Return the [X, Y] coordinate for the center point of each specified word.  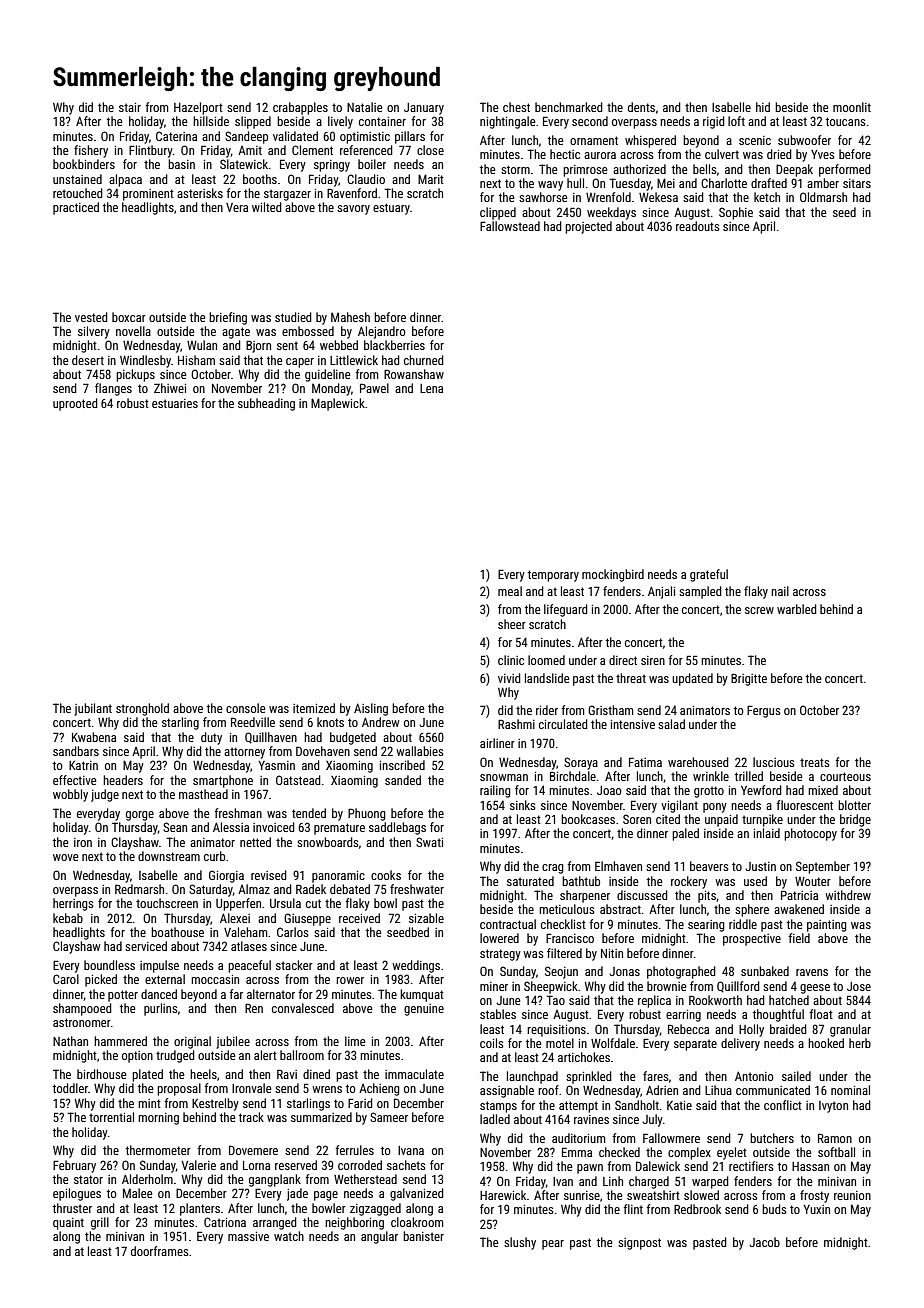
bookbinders [84, 164]
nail [780, 591]
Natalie [365, 107]
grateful [709, 575]
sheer [512, 624]
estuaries [175, 403]
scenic [755, 140]
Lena [431, 388]
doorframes [160, 1251]
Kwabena [94, 737]
